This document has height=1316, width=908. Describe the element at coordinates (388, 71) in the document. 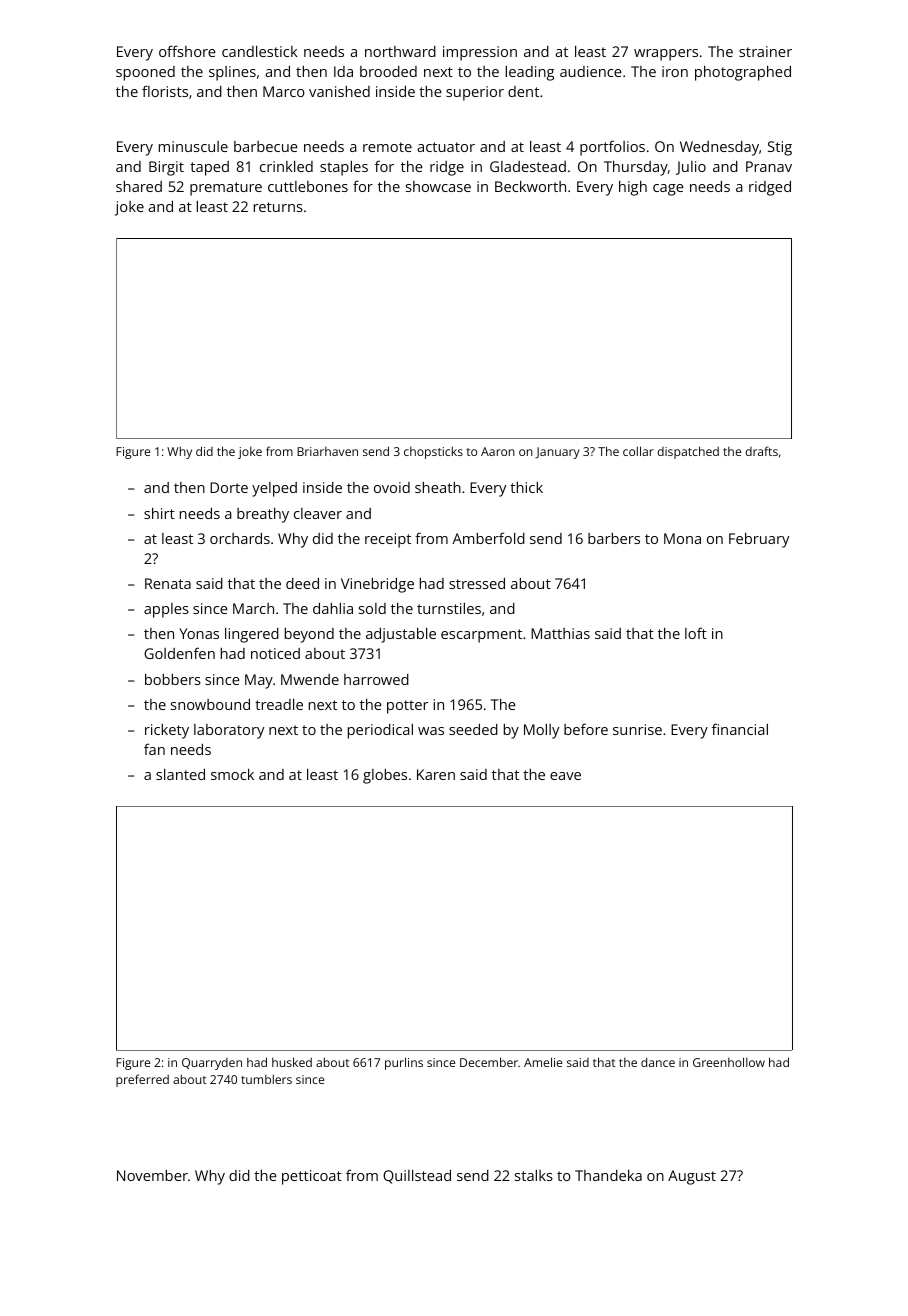

I see `brooded` at that location.
